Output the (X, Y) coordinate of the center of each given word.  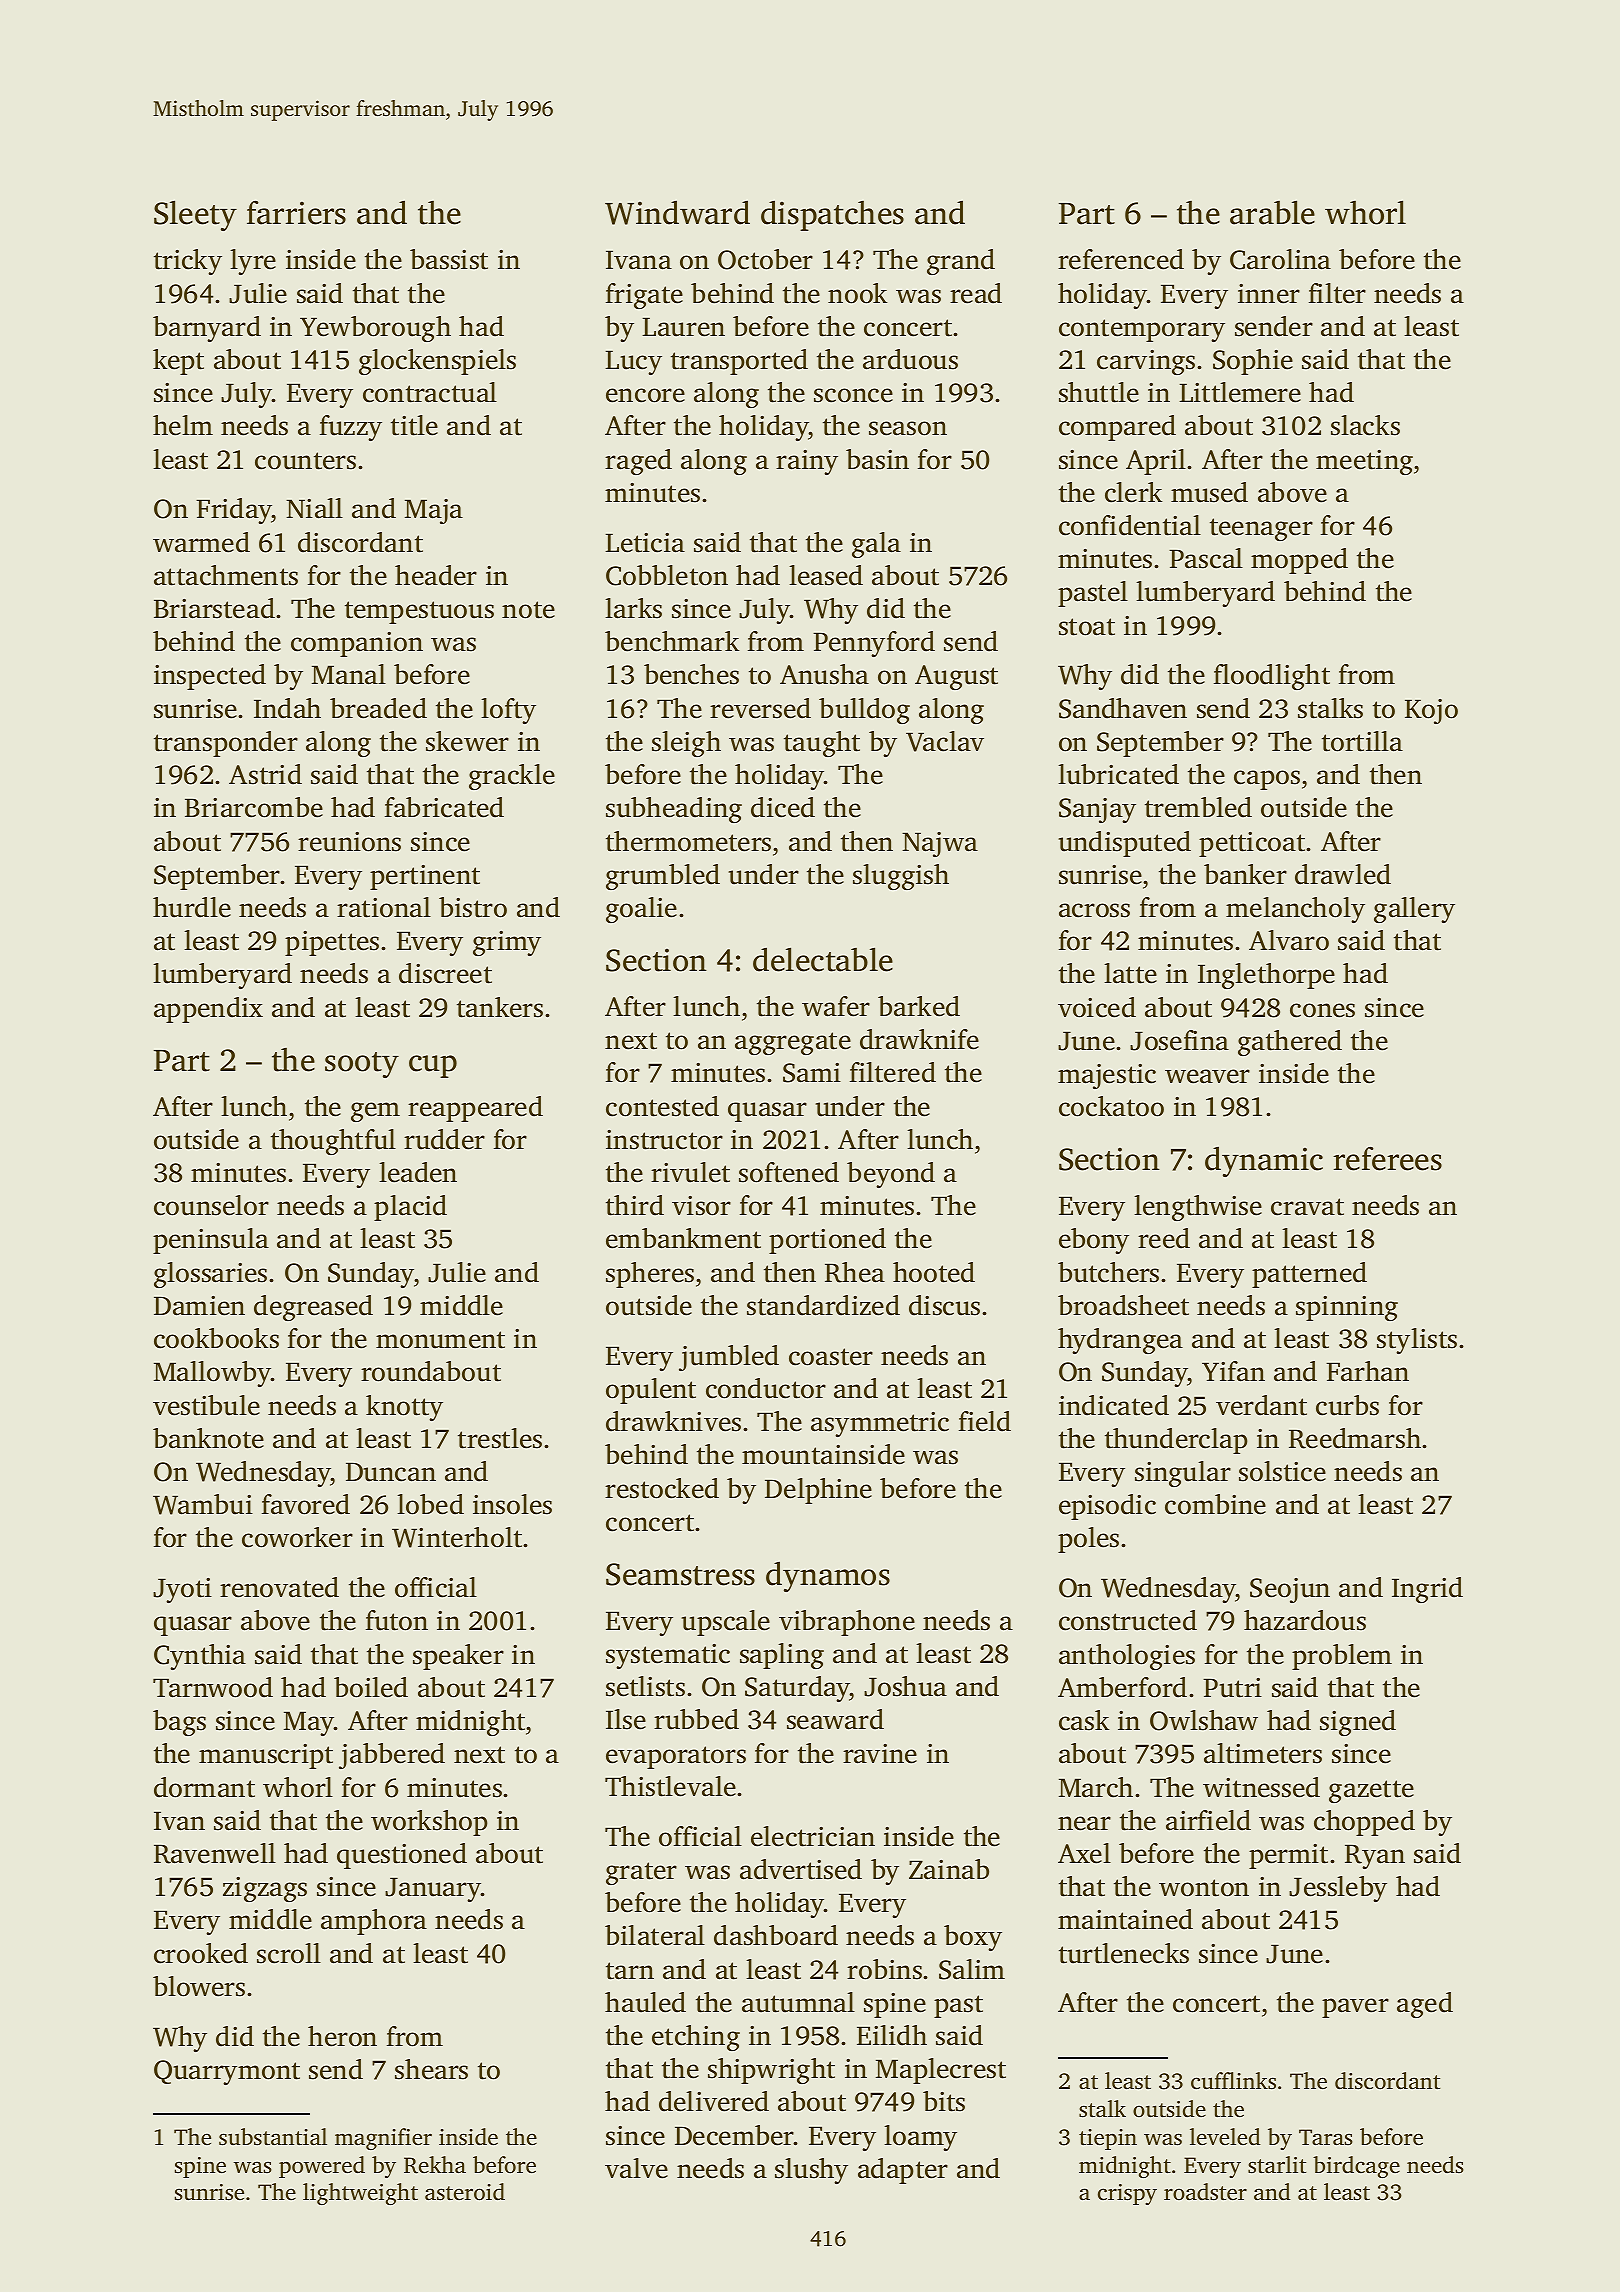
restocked (662, 1488)
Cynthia (200, 1657)
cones (1322, 1010)
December (734, 2135)
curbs (1347, 1405)
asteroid (465, 2192)
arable (1272, 212)
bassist (449, 259)
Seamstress (680, 1574)
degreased (313, 1308)
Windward (677, 212)
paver (1355, 2008)
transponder (226, 744)
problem (1342, 1657)
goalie (641, 910)
